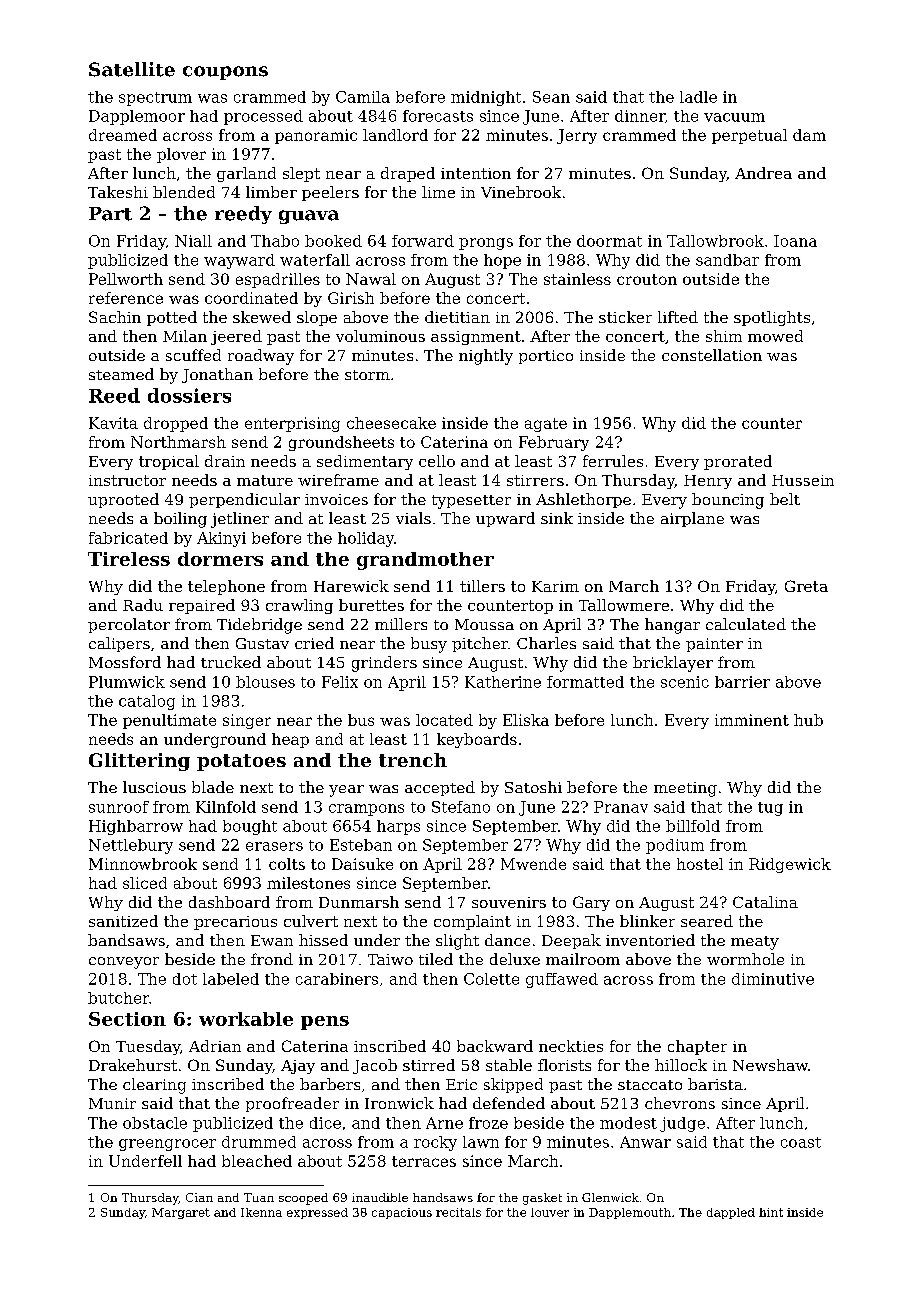 This page has height=1308, width=924. I want to click on imminent, so click(752, 720).
